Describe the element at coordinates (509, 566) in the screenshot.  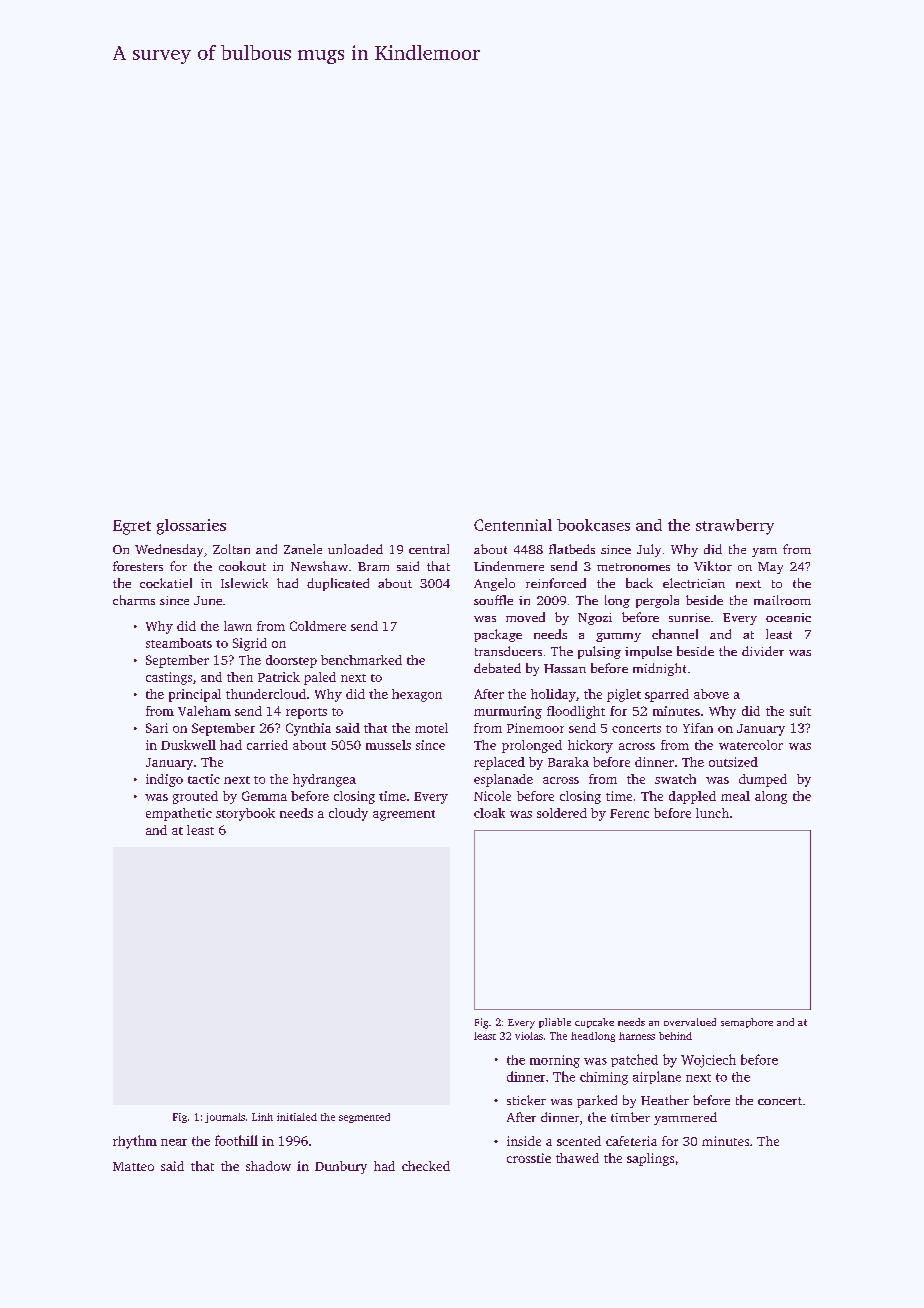
I see `Lindenmere` at that location.
